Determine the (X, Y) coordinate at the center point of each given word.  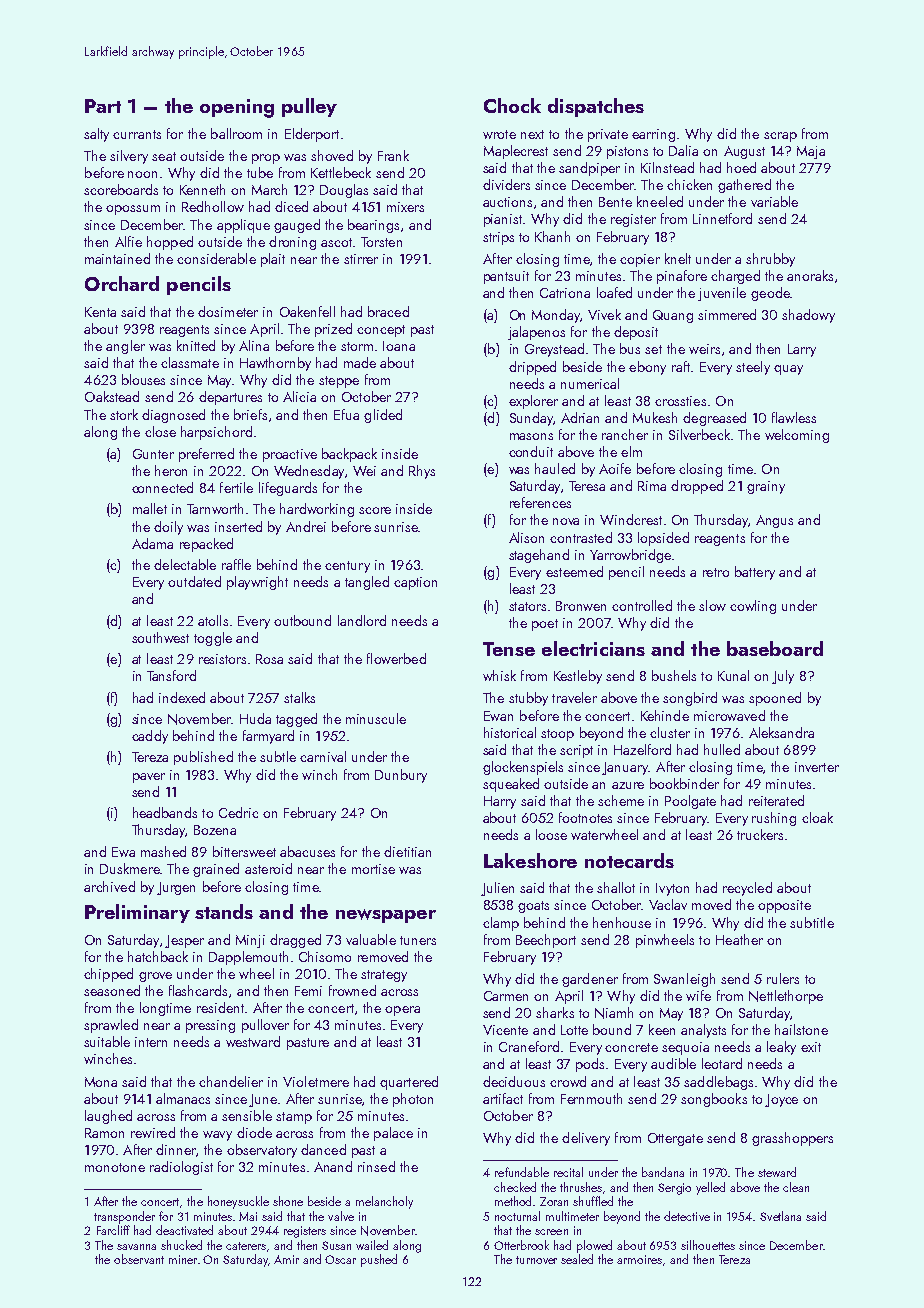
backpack (349, 455)
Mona (101, 1082)
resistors (222, 659)
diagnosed (173, 416)
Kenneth (202, 189)
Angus (774, 521)
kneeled (660, 201)
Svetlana (780, 1216)
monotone (115, 1167)
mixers (405, 207)
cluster (670, 732)
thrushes (581, 1187)
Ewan (498, 716)
